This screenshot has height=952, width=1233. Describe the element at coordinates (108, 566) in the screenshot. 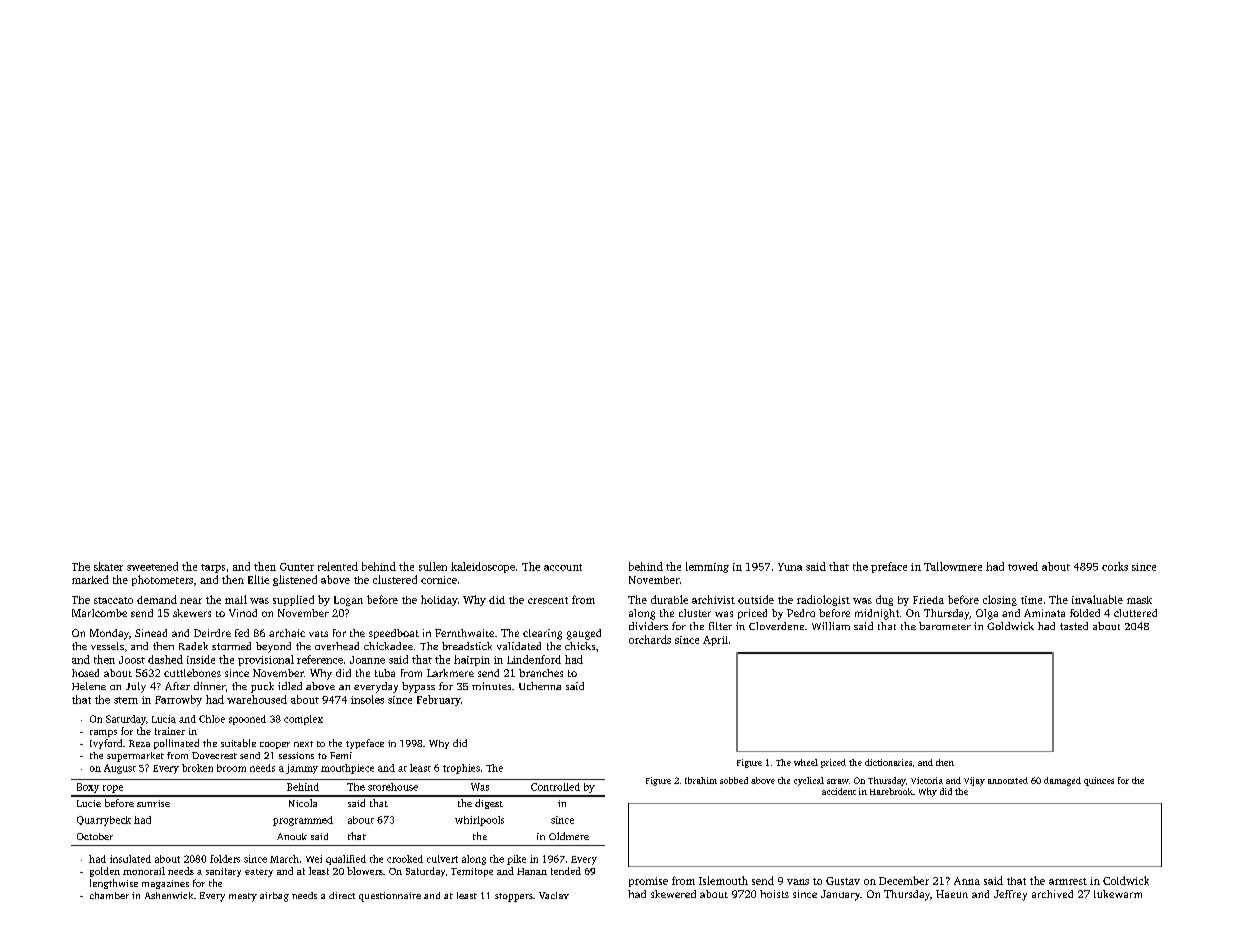

I see `skater` at that location.
